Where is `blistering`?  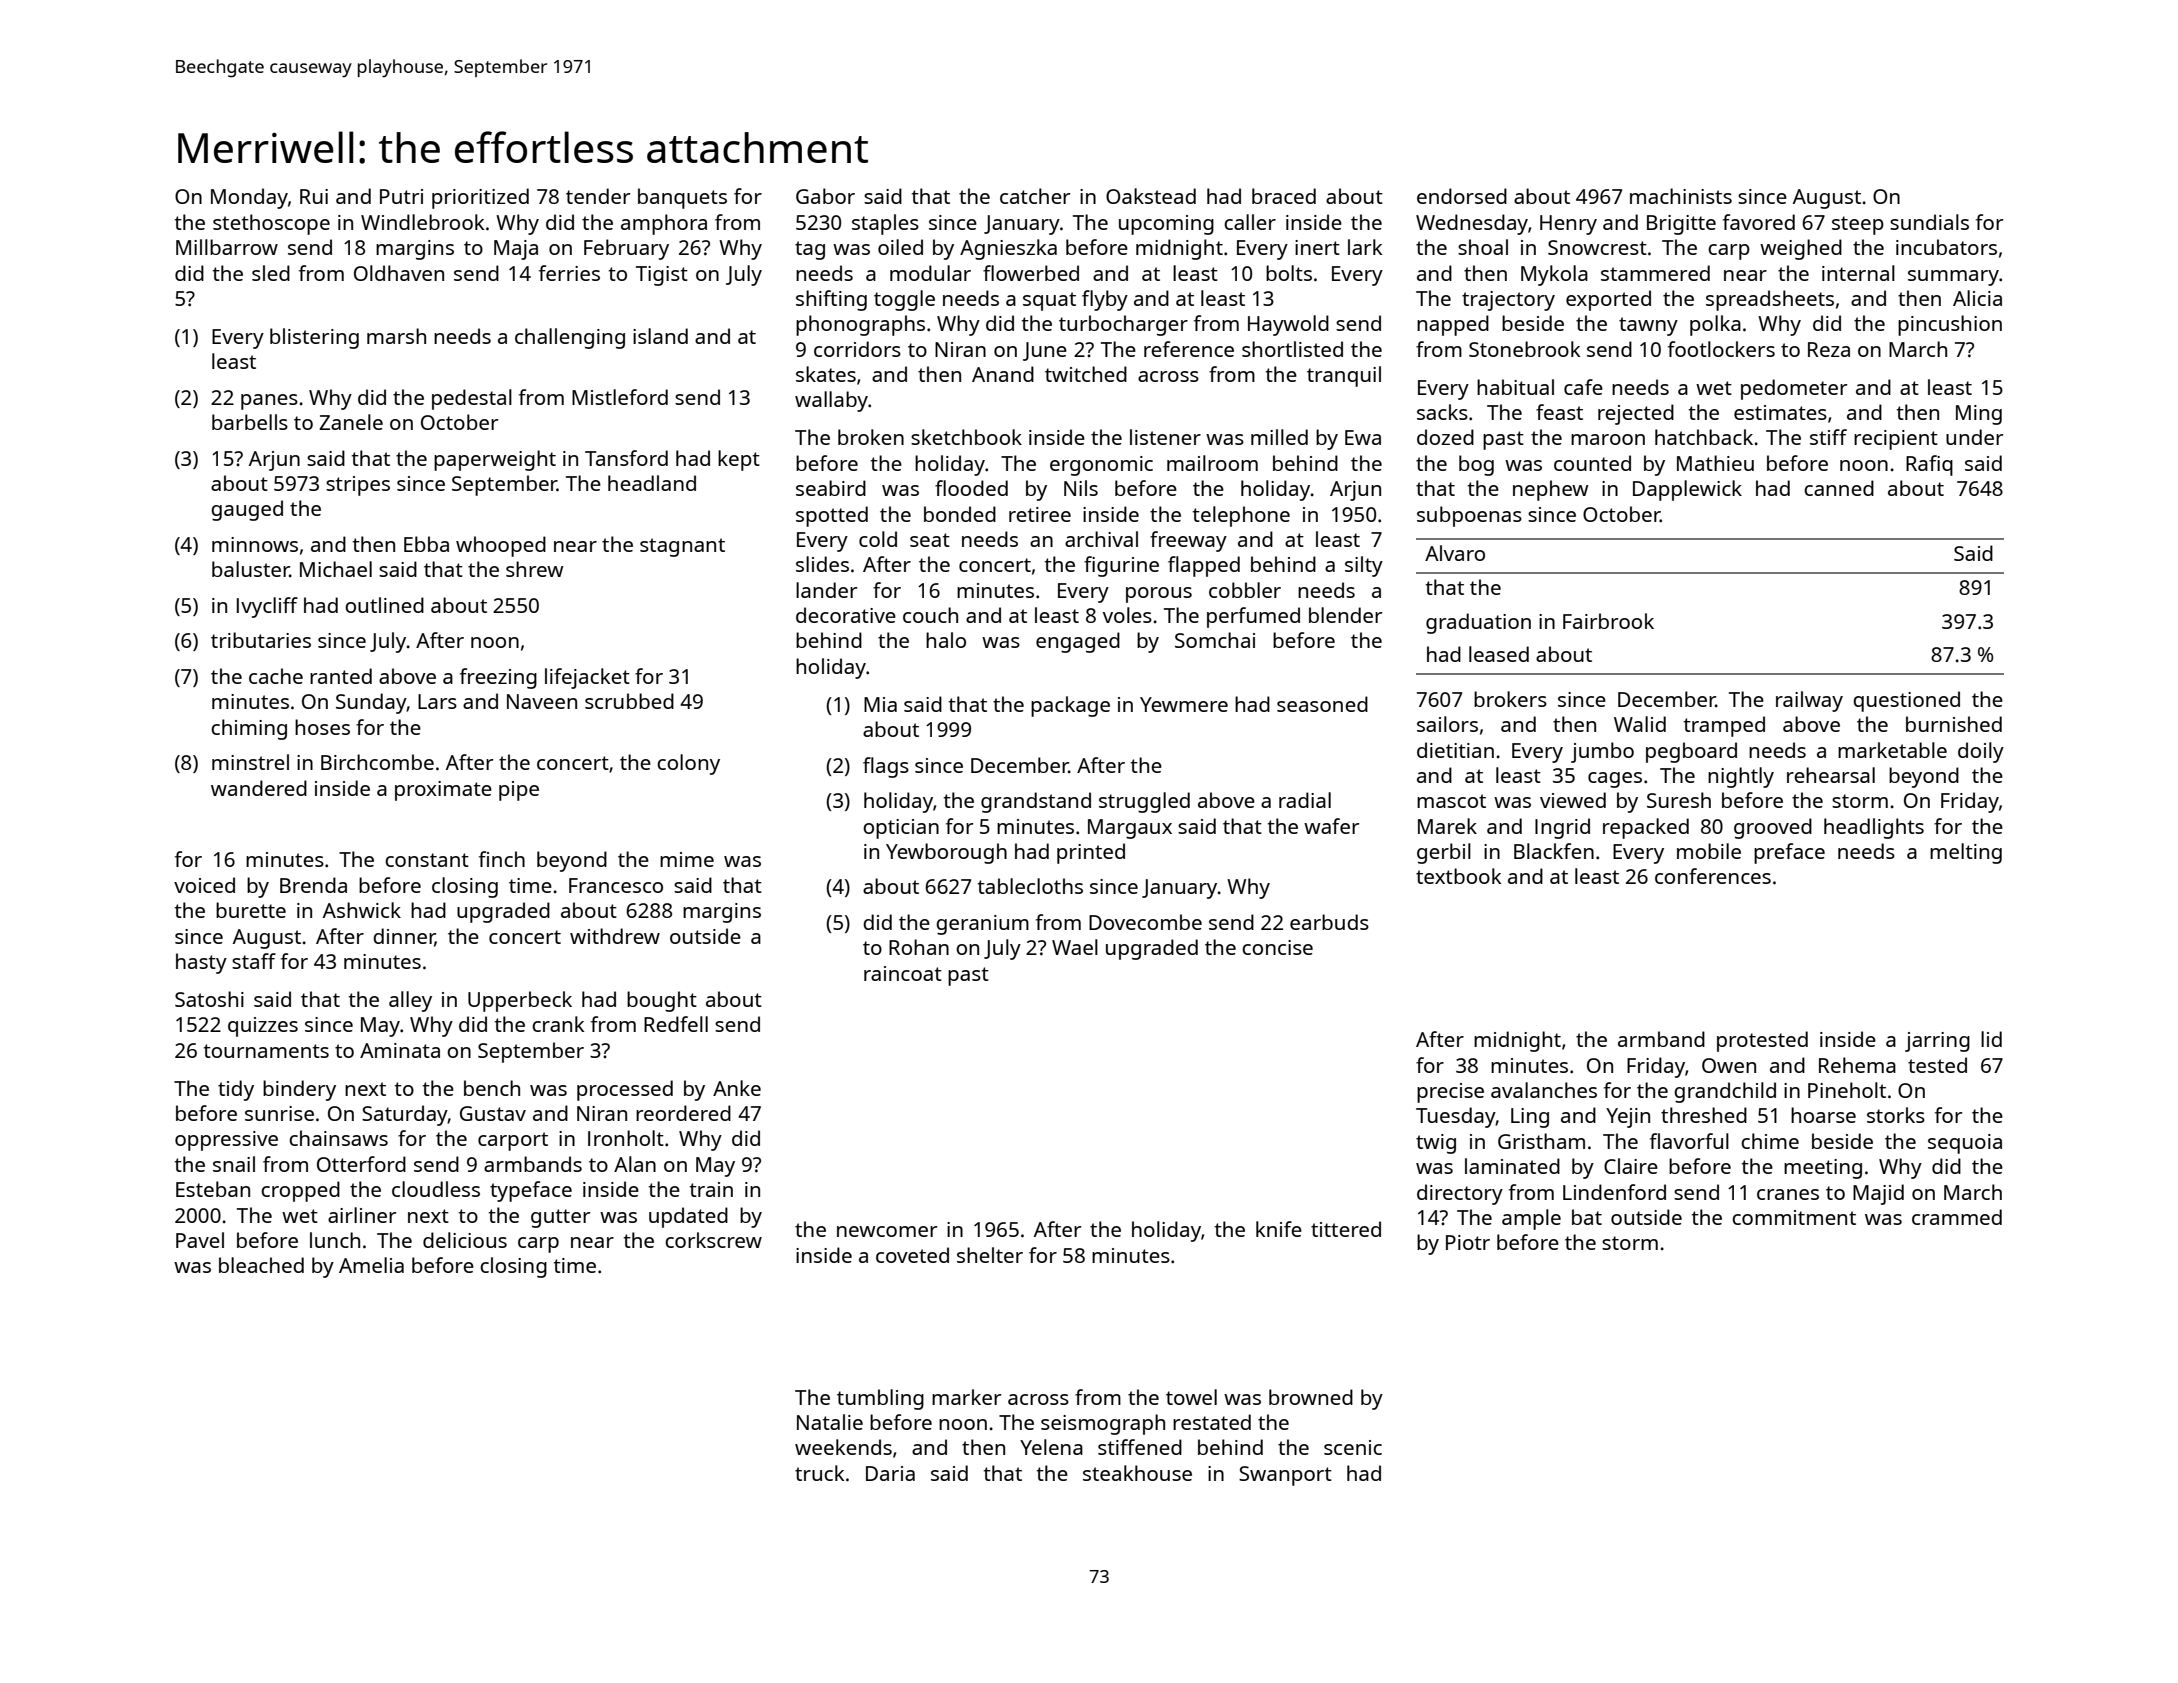 blistering is located at coordinates (314, 338).
